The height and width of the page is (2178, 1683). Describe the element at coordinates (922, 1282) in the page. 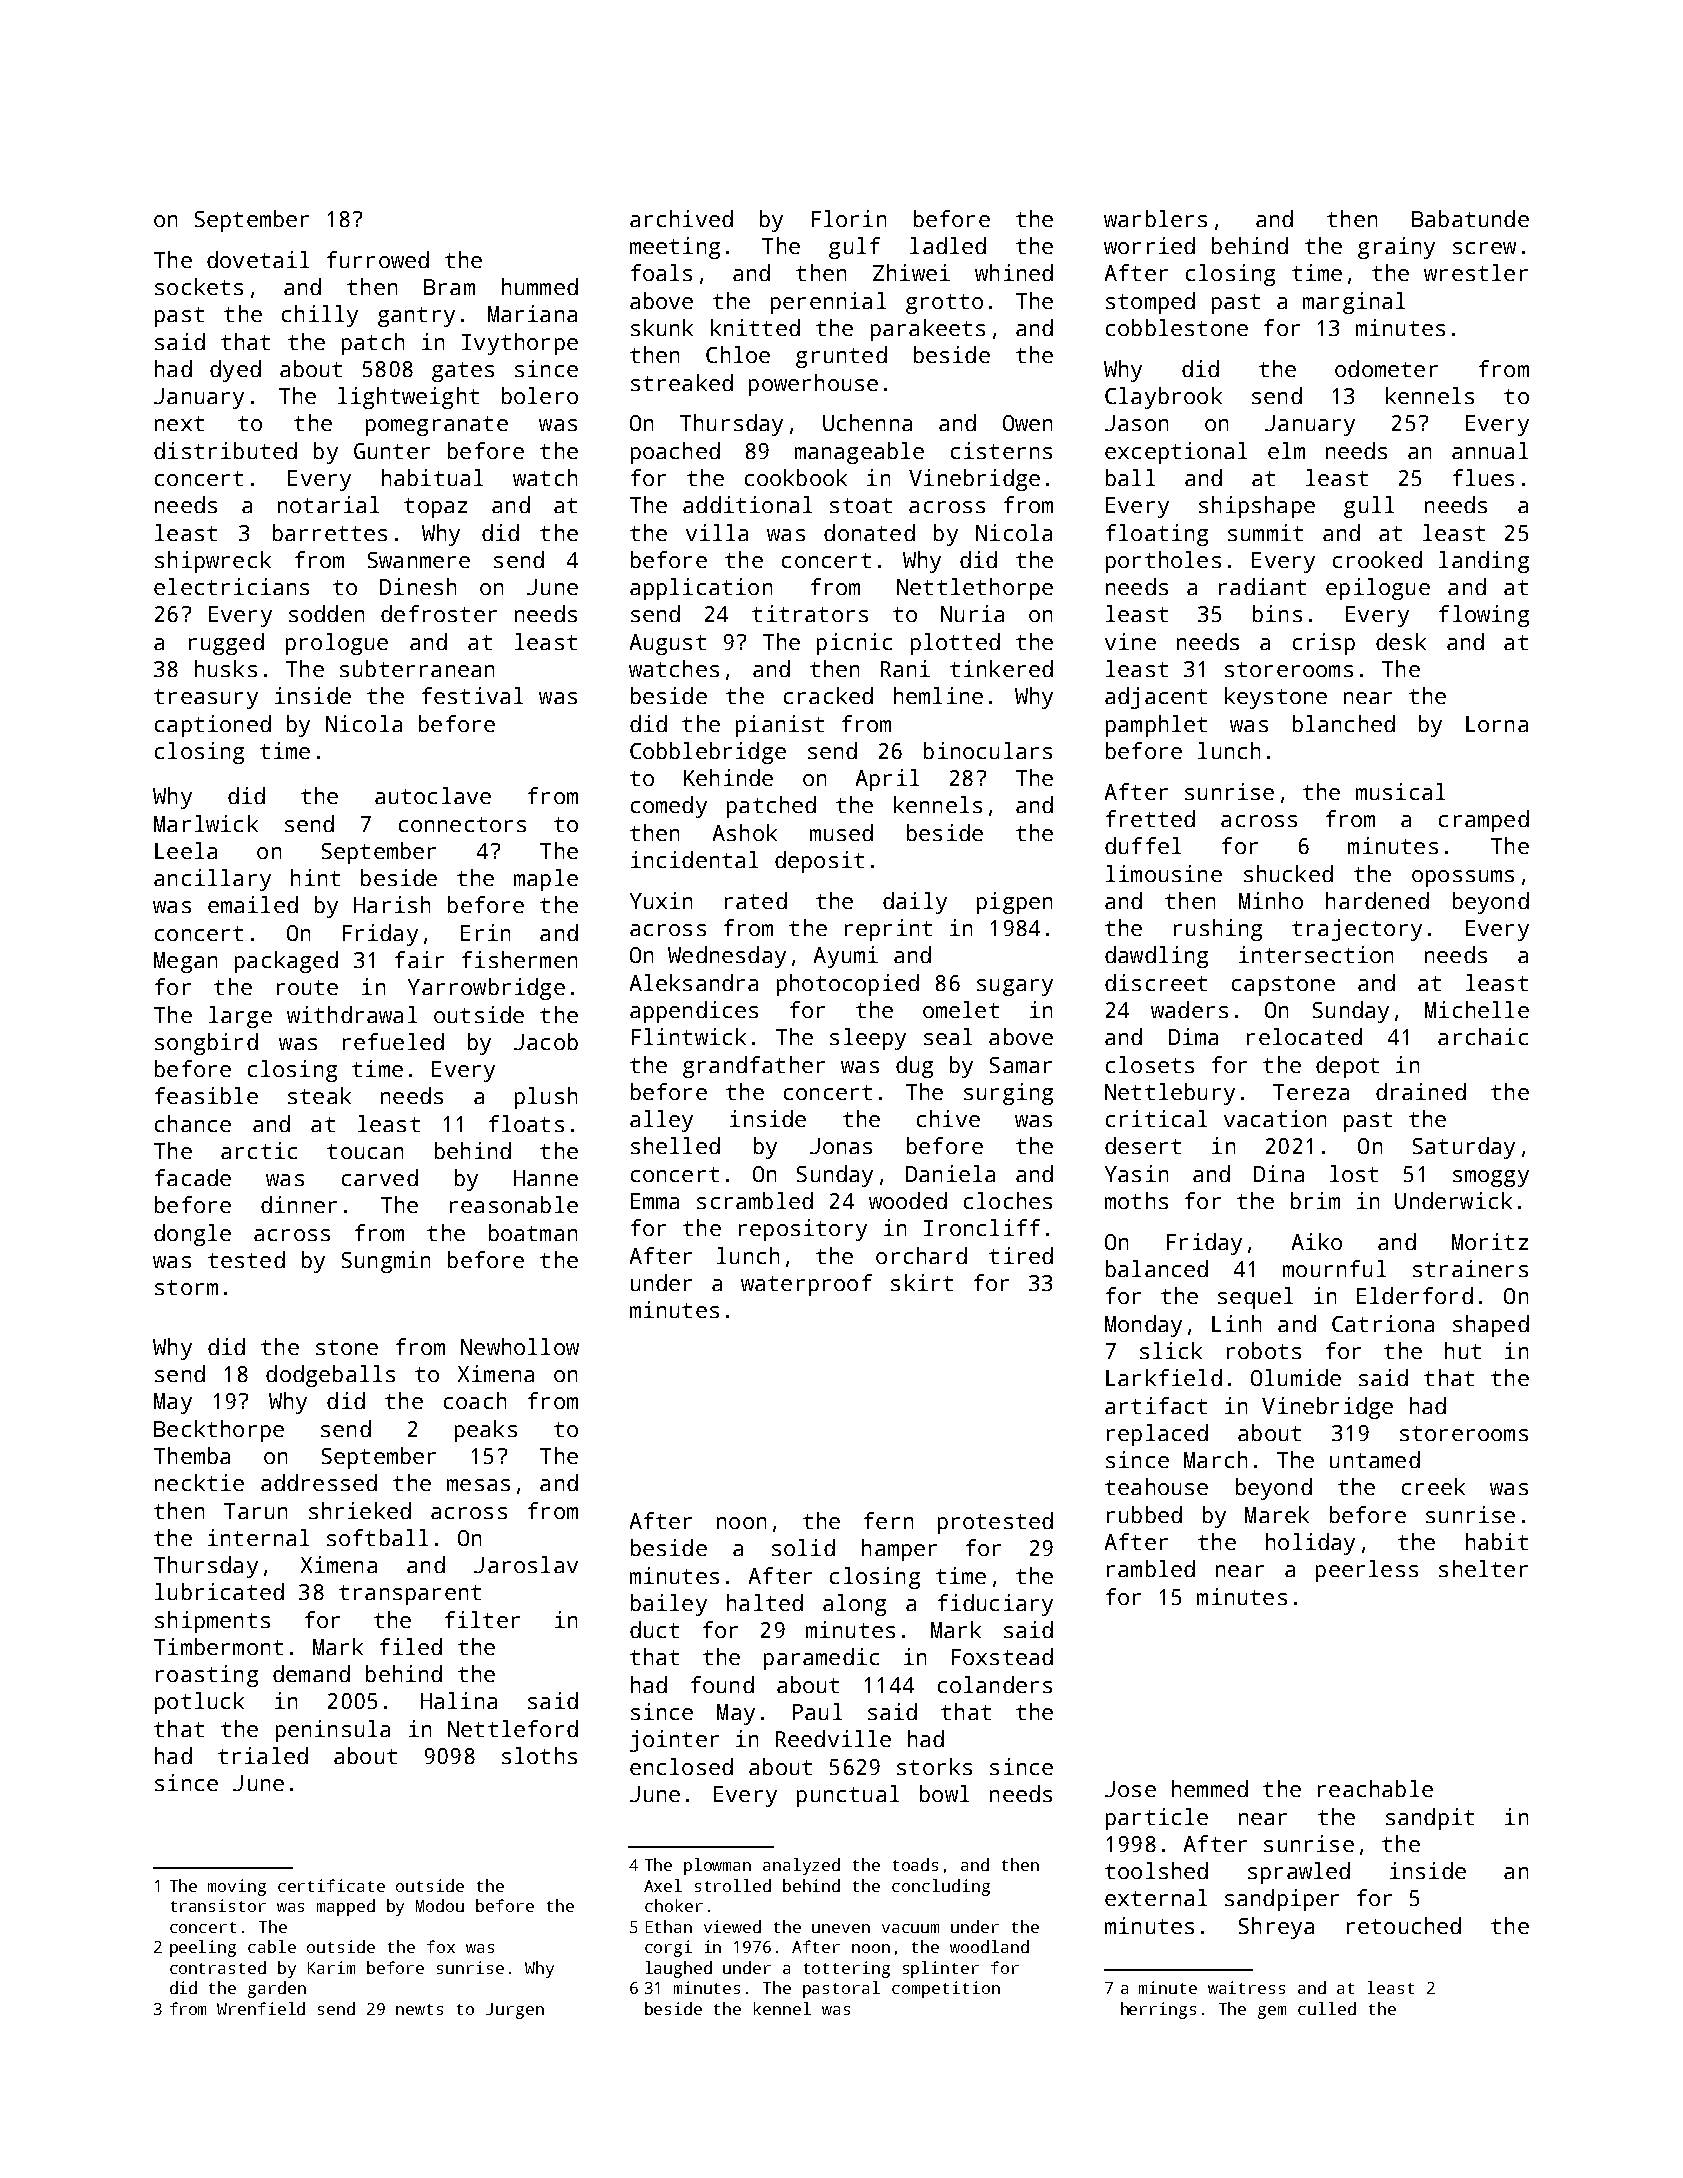

I see `skirt` at that location.
